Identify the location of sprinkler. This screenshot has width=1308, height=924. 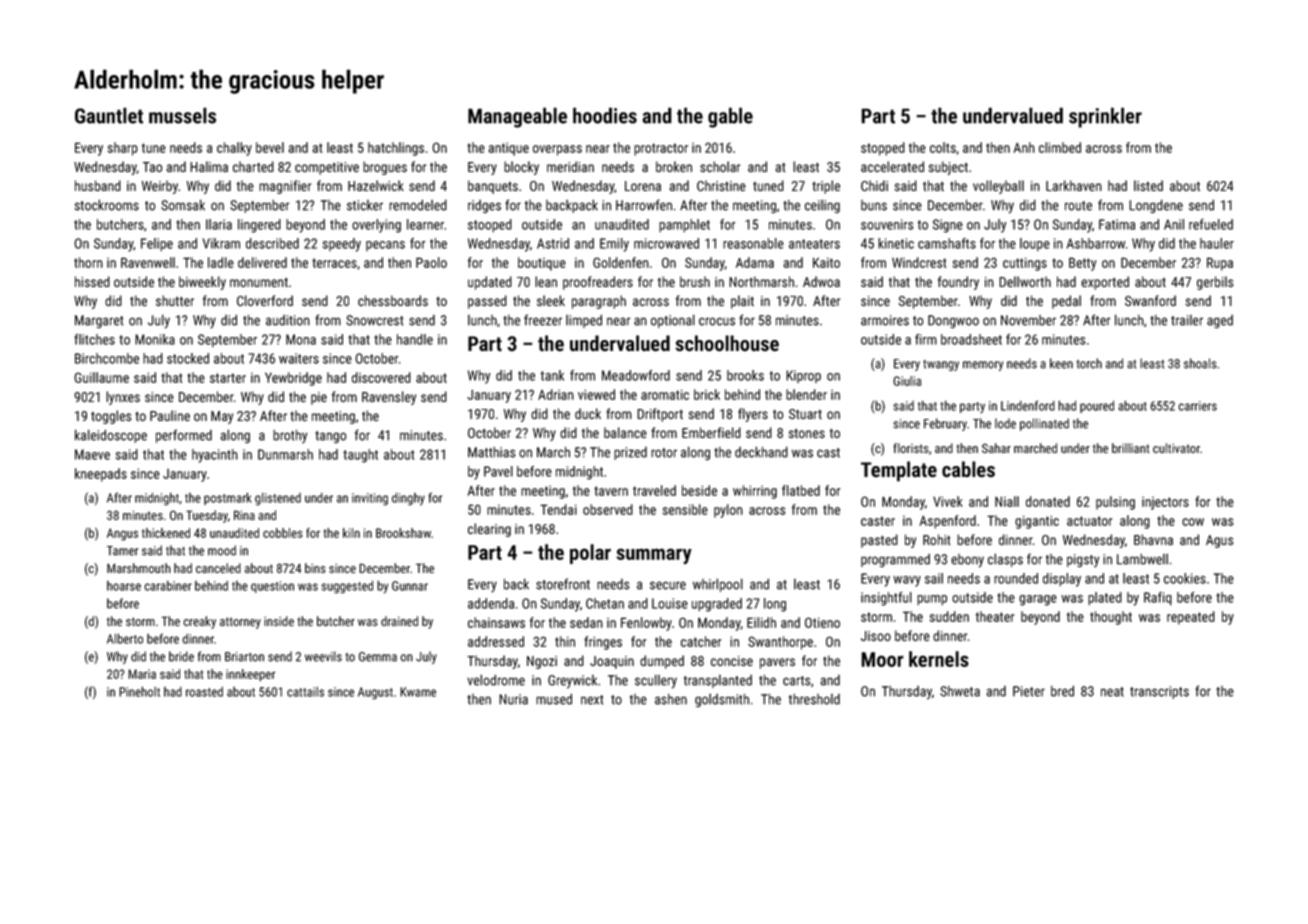
(1105, 117).
